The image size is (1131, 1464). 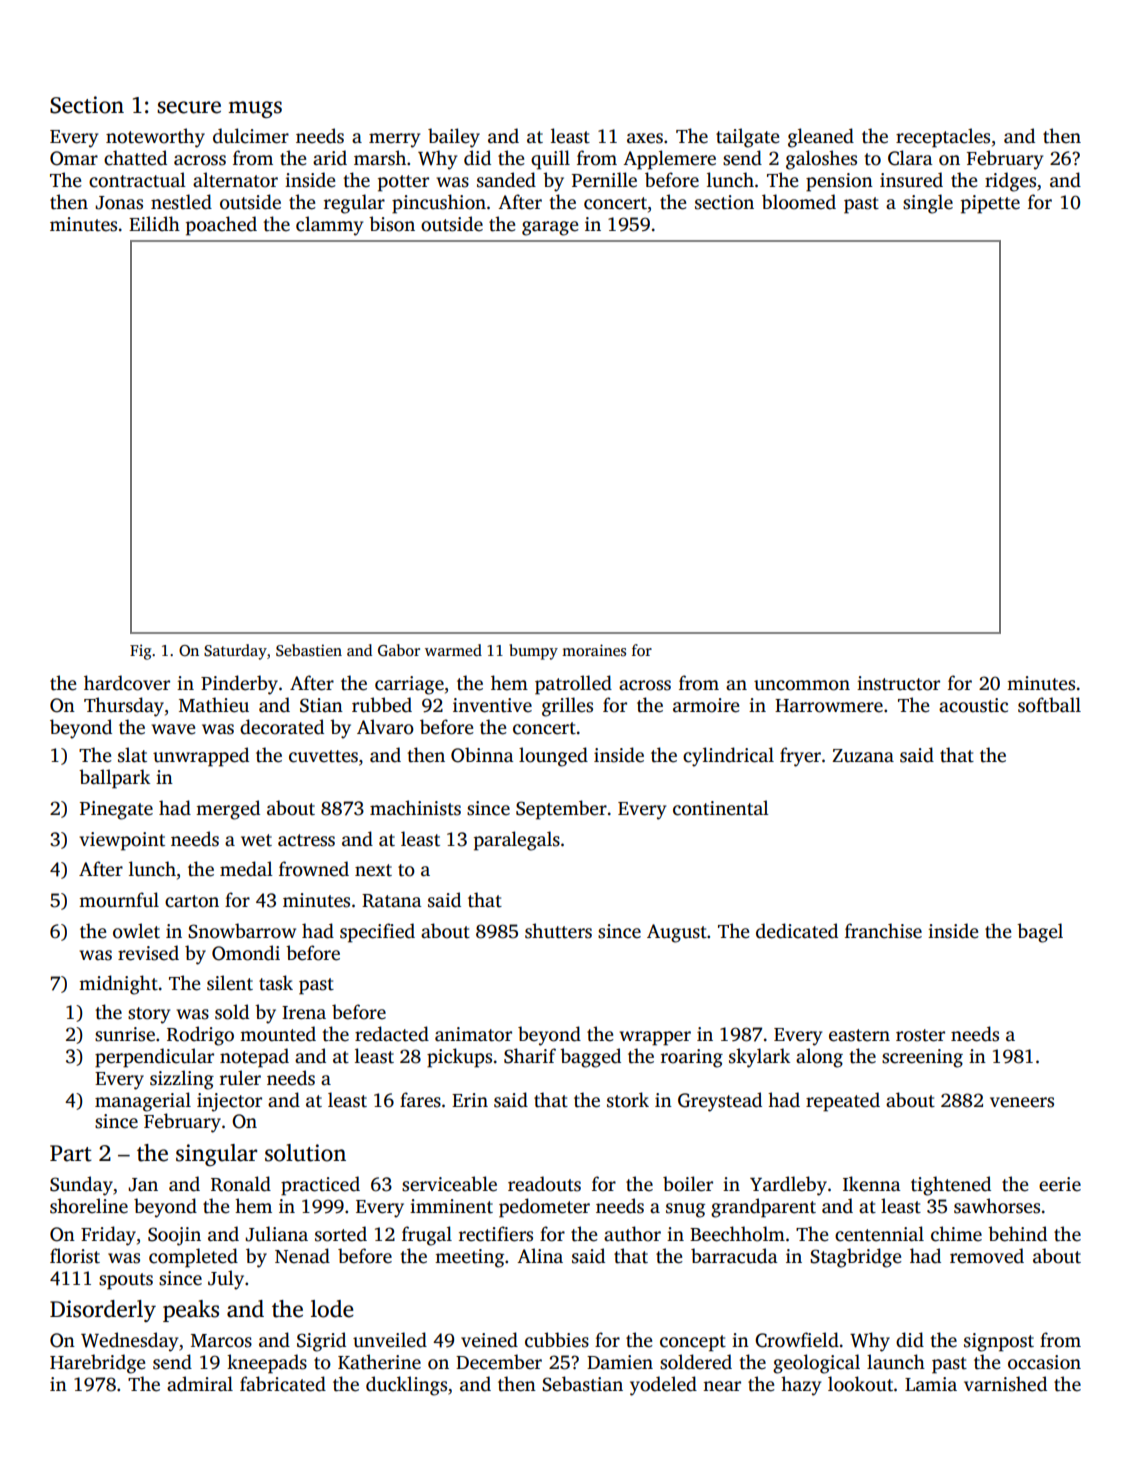 What do you see at coordinates (802, 685) in the page?
I see `uncommon` at bounding box center [802, 685].
